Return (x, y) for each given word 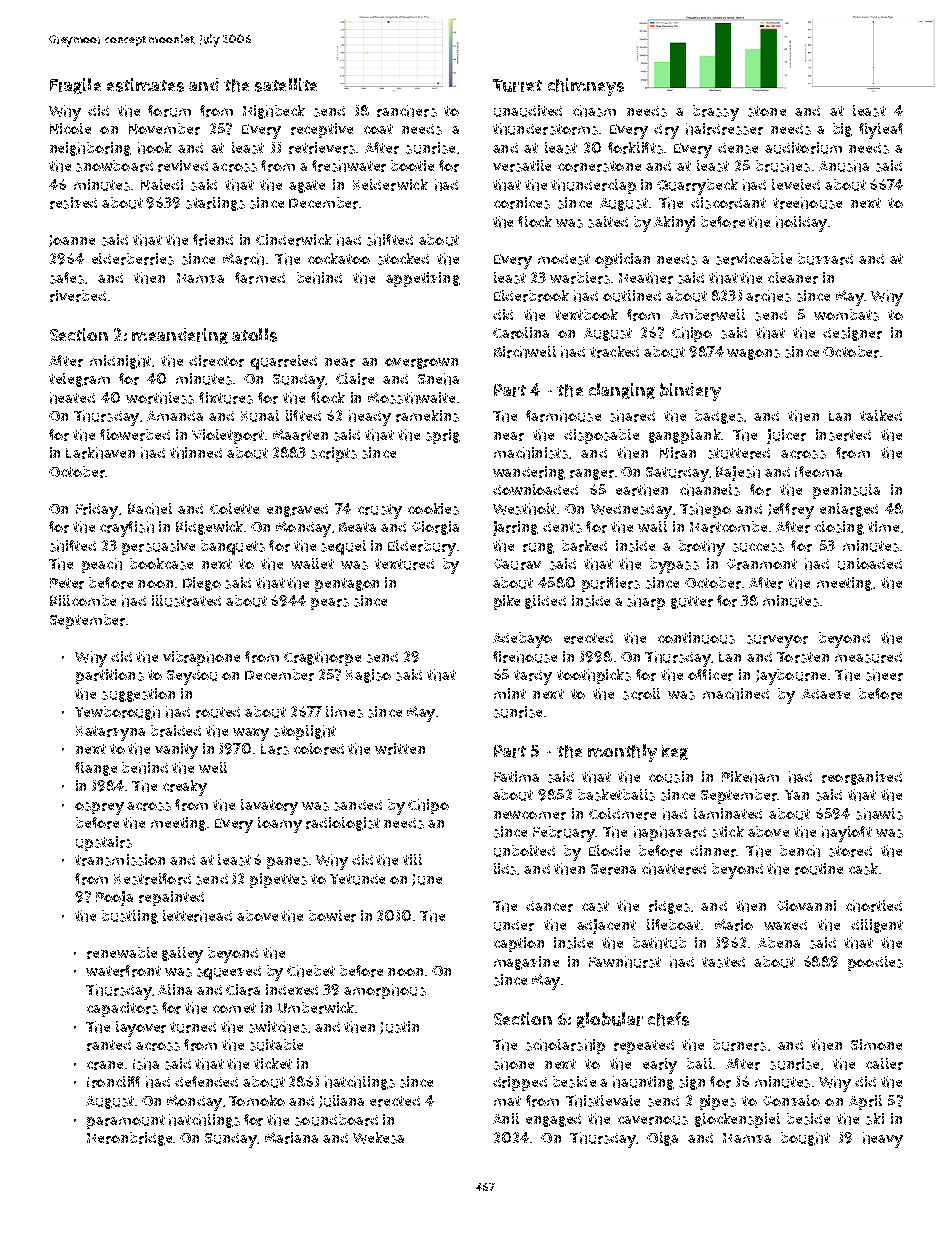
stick (728, 832)
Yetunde (357, 879)
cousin (671, 777)
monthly (622, 753)
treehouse (807, 203)
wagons (753, 354)
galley (182, 955)
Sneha (438, 379)
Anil (506, 1118)
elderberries (133, 259)
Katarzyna (110, 733)
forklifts (635, 148)
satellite (286, 85)
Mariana (291, 1138)
